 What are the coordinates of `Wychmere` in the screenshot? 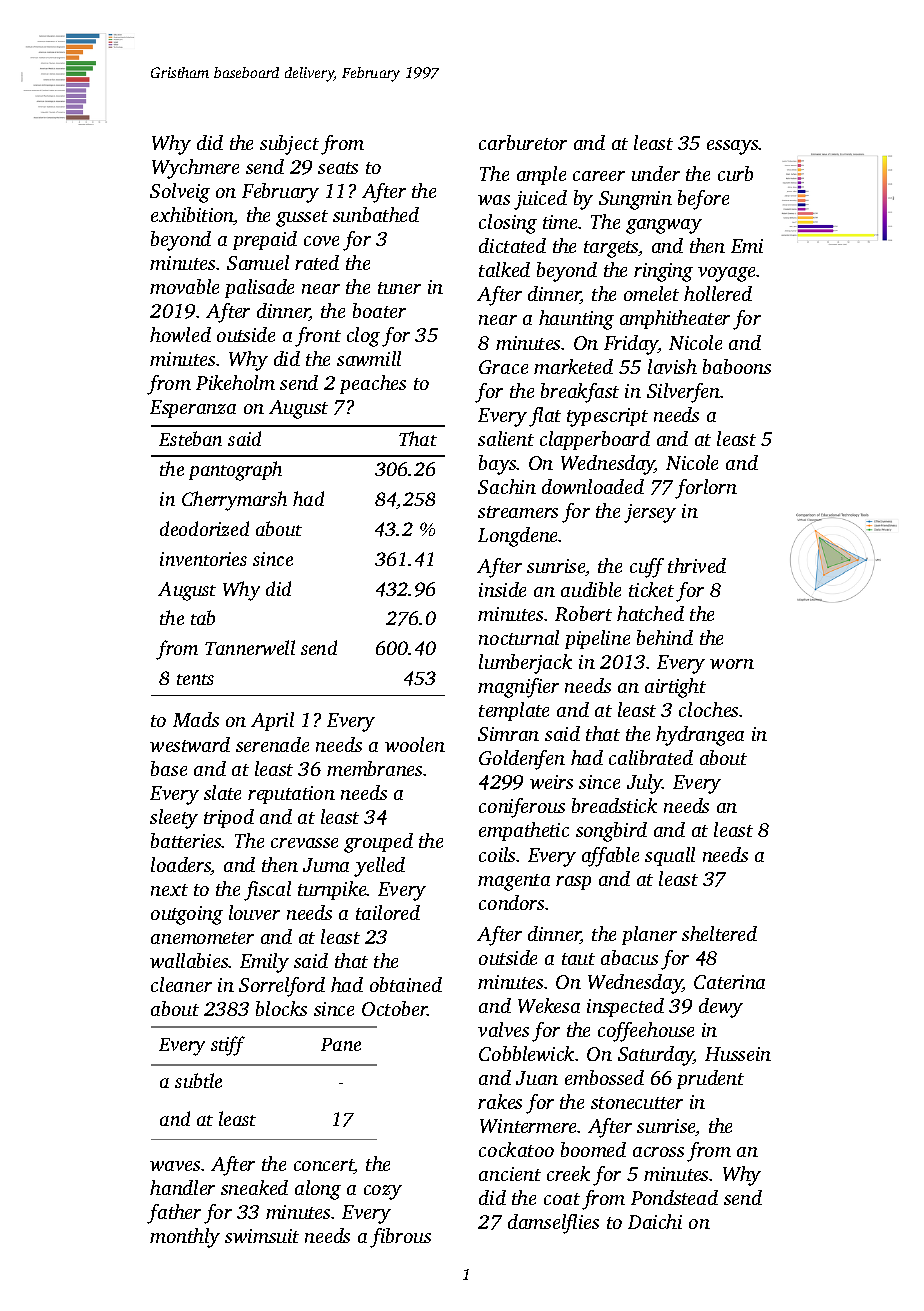 It's located at (195, 169).
